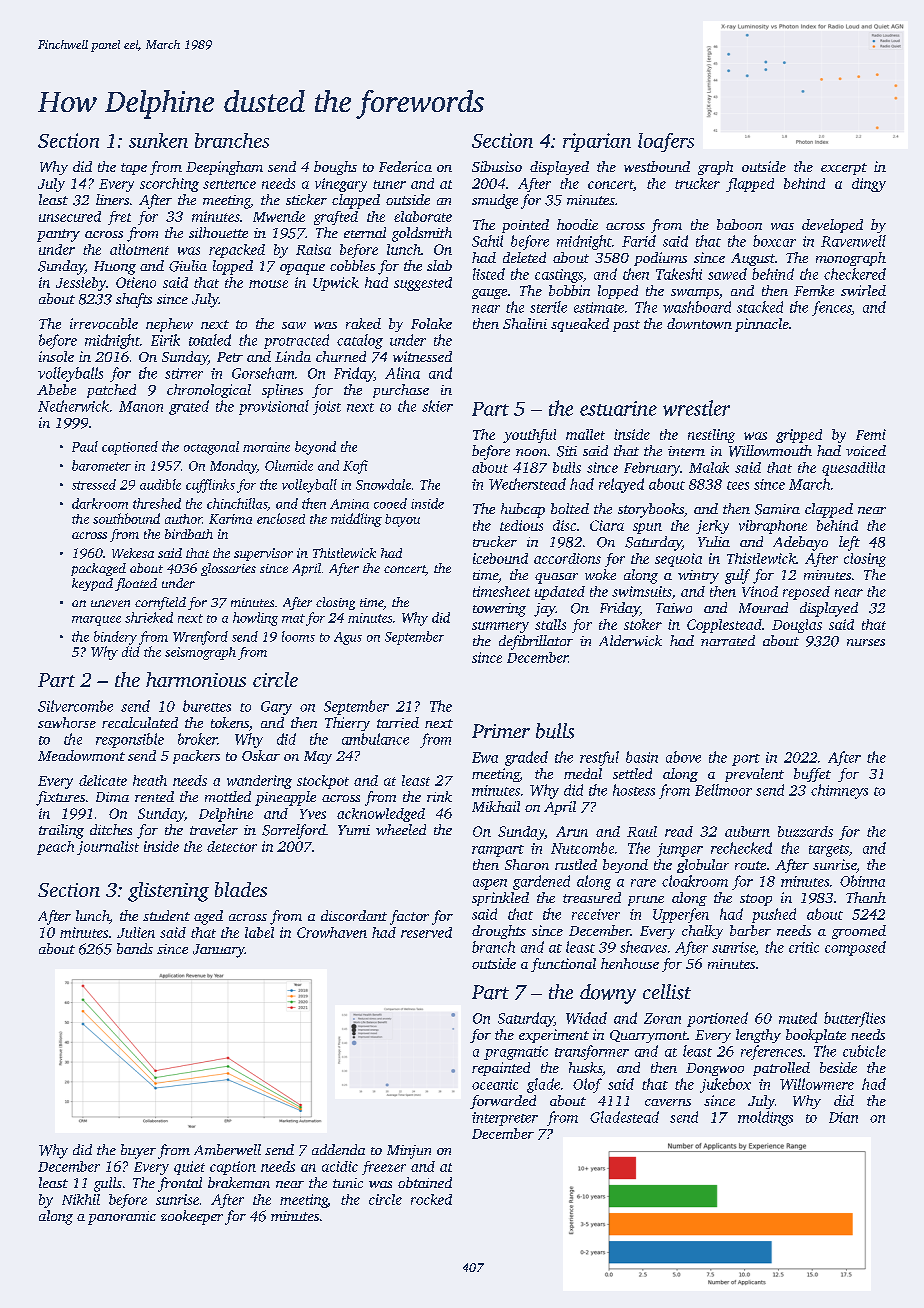 This screenshot has width=924, height=1308. What do you see at coordinates (529, 436) in the screenshot?
I see `youthful` at bounding box center [529, 436].
